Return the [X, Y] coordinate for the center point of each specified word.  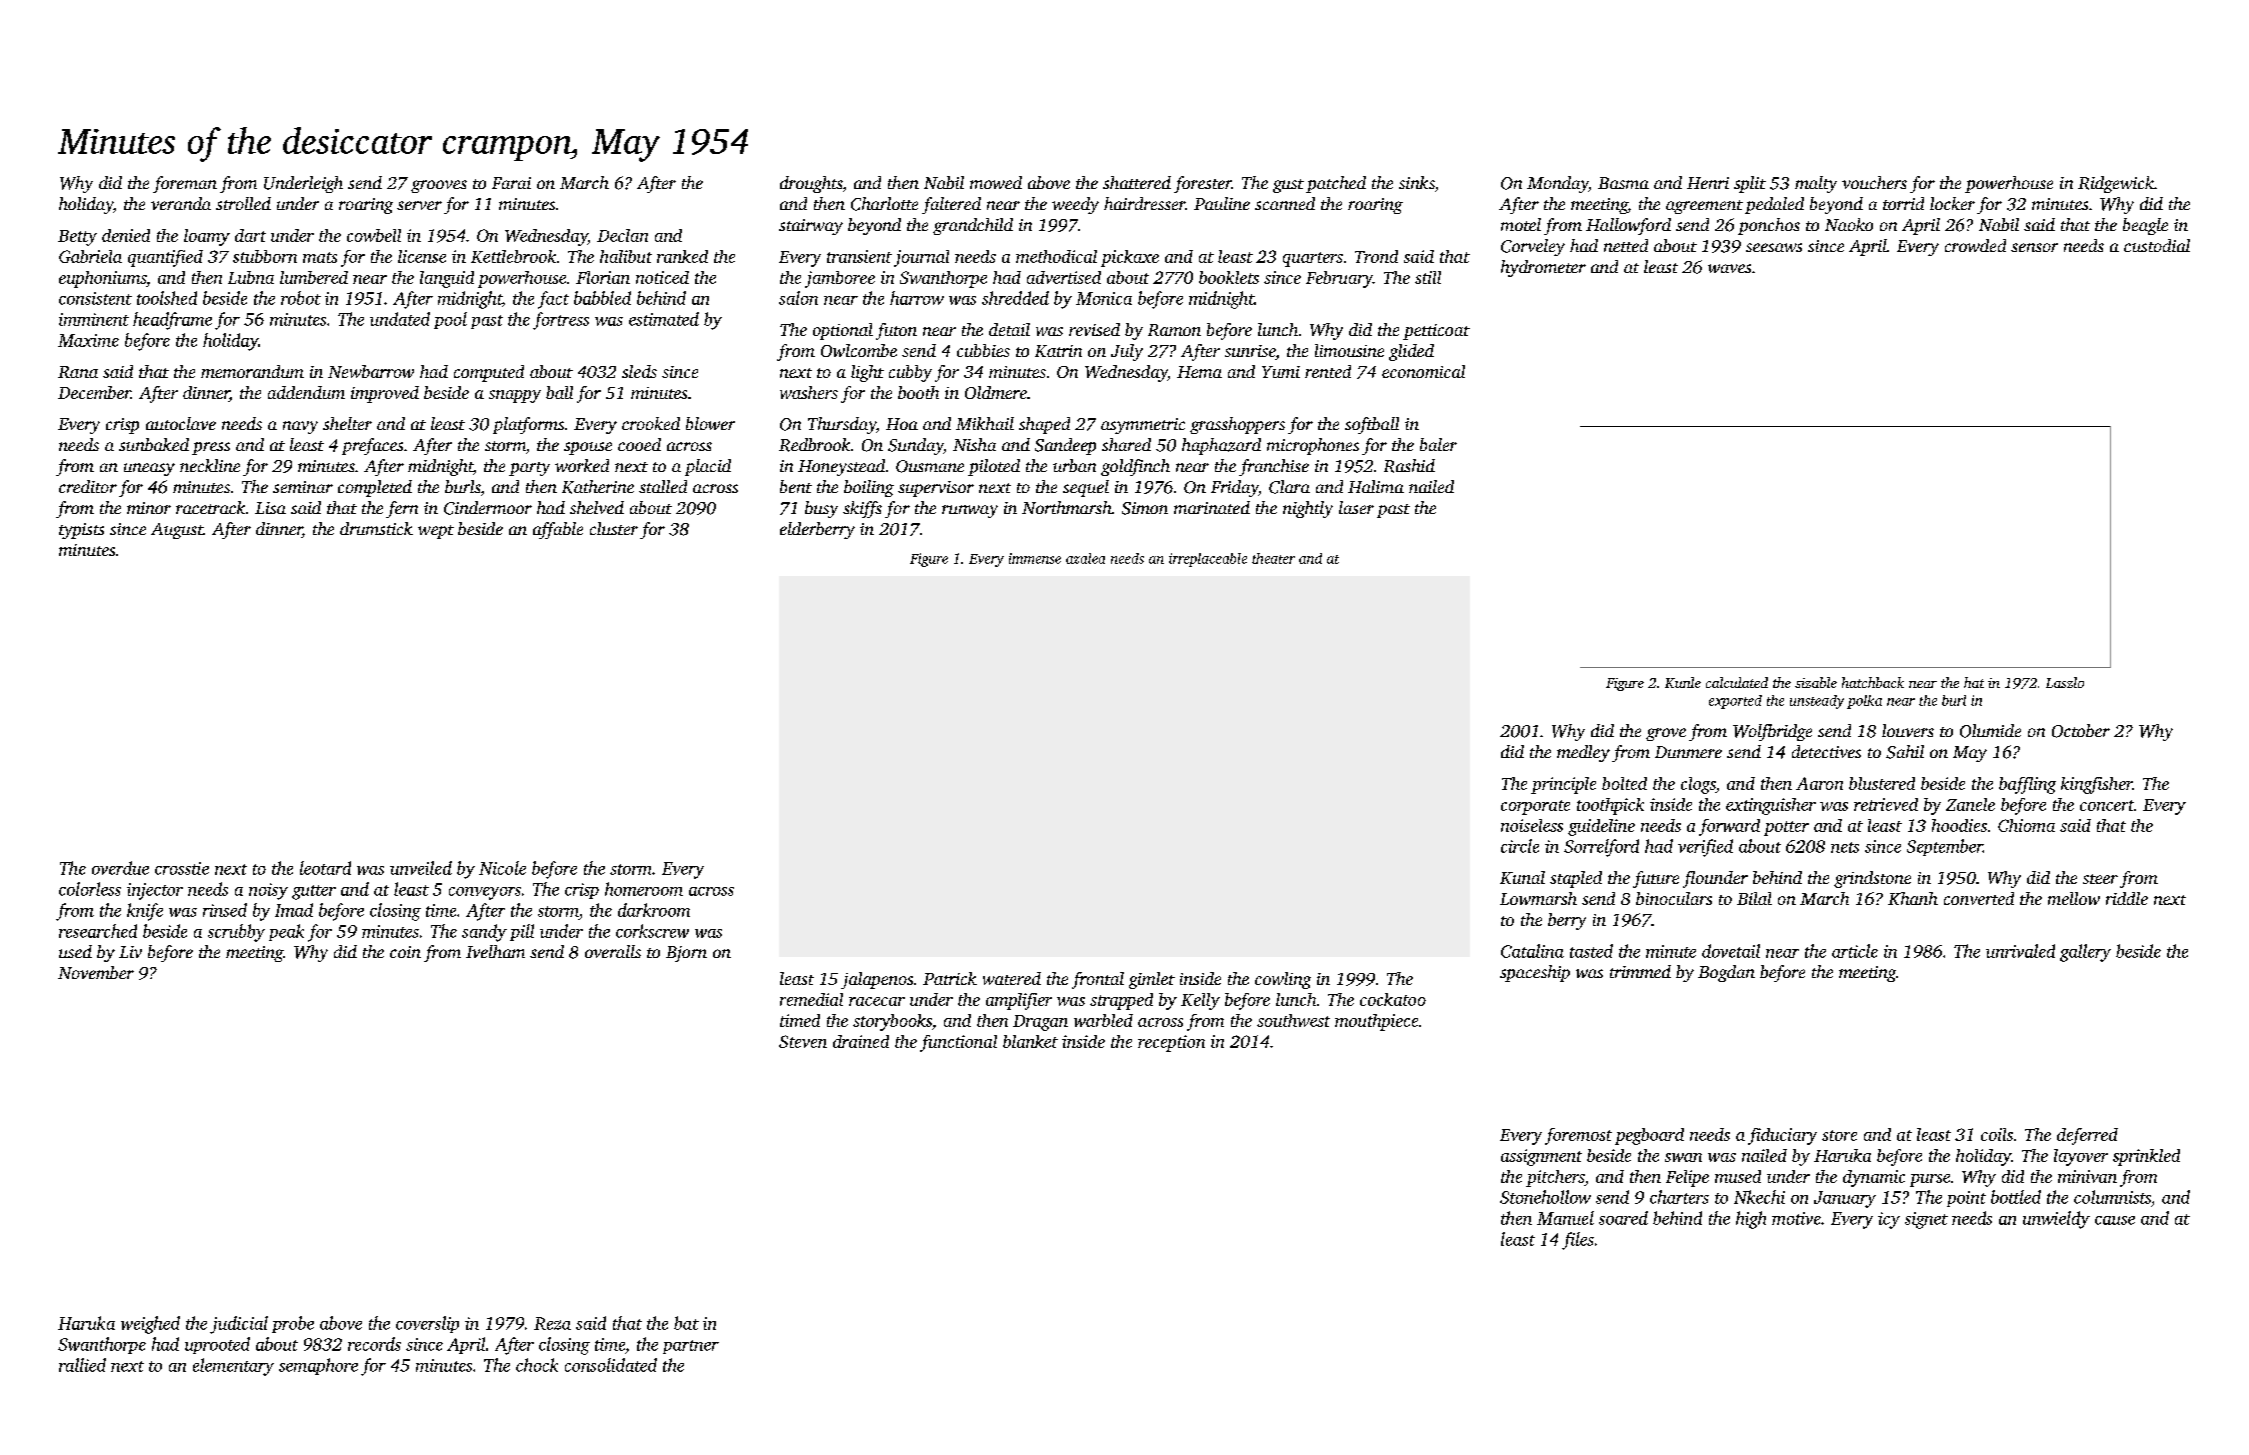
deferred [2087, 1136]
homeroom [644, 889]
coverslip [427, 1324]
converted [1979, 898]
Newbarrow [371, 371]
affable [558, 530]
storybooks [892, 1022]
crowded [1975, 245]
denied [126, 235]
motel [1521, 224]
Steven [803, 1041]
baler [1438, 444]
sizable [1816, 682]
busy [821, 509]
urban [1074, 465]
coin [405, 952]
